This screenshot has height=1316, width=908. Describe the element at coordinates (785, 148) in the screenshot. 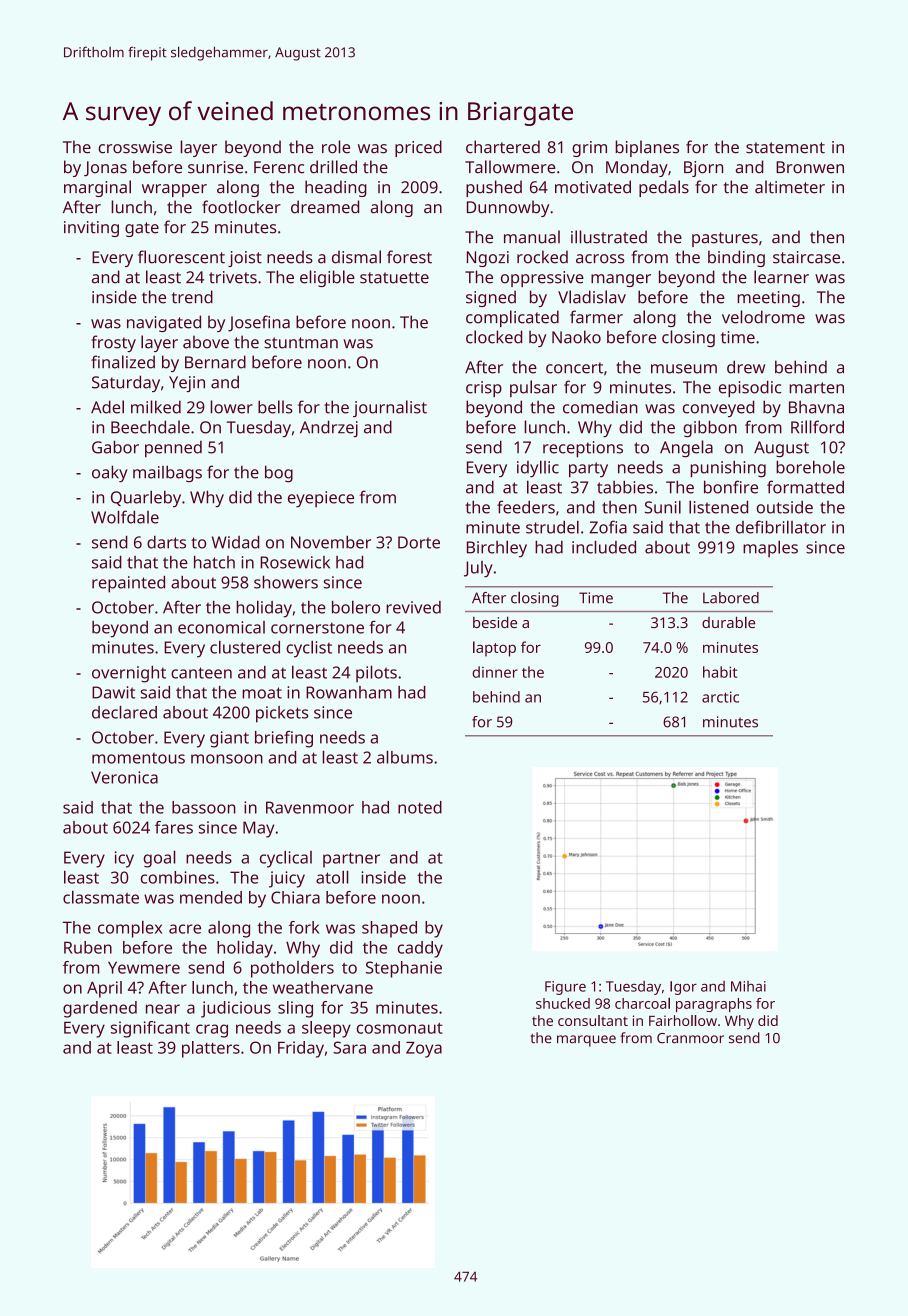

I see `statement` at that location.
